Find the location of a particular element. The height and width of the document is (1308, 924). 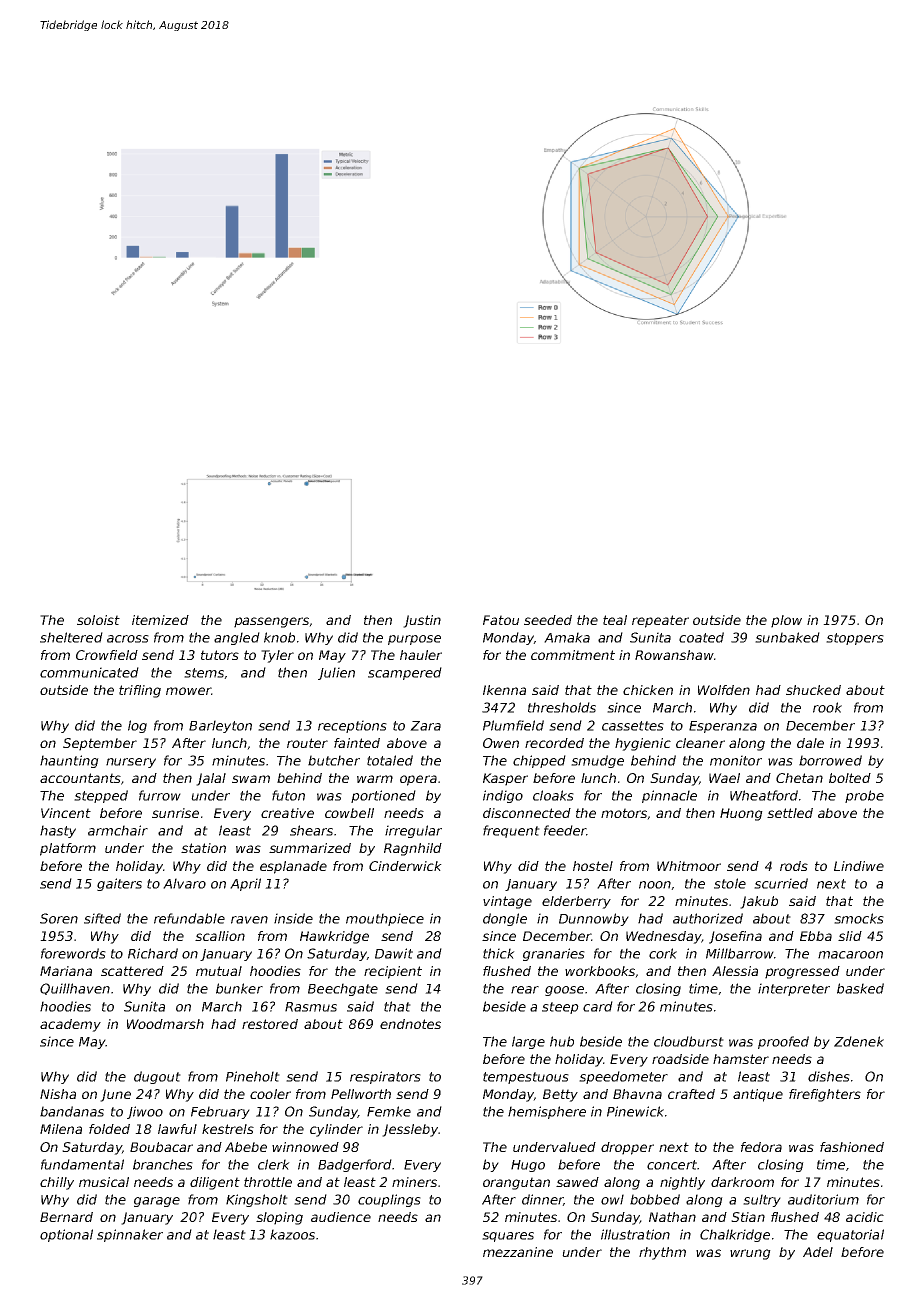

cloaks is located at coordinates (553, 795).
